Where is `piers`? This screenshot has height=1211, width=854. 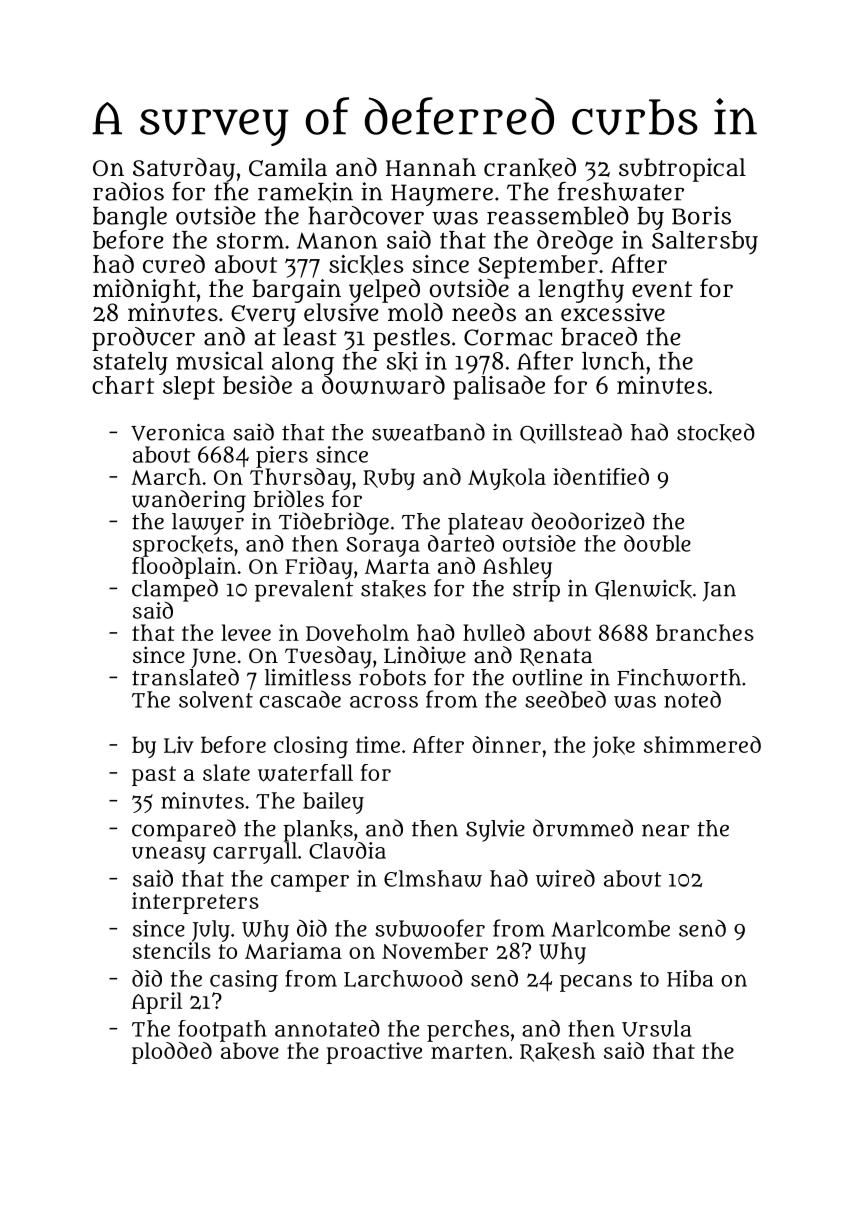
piers is located at coordinates (282, 457).
